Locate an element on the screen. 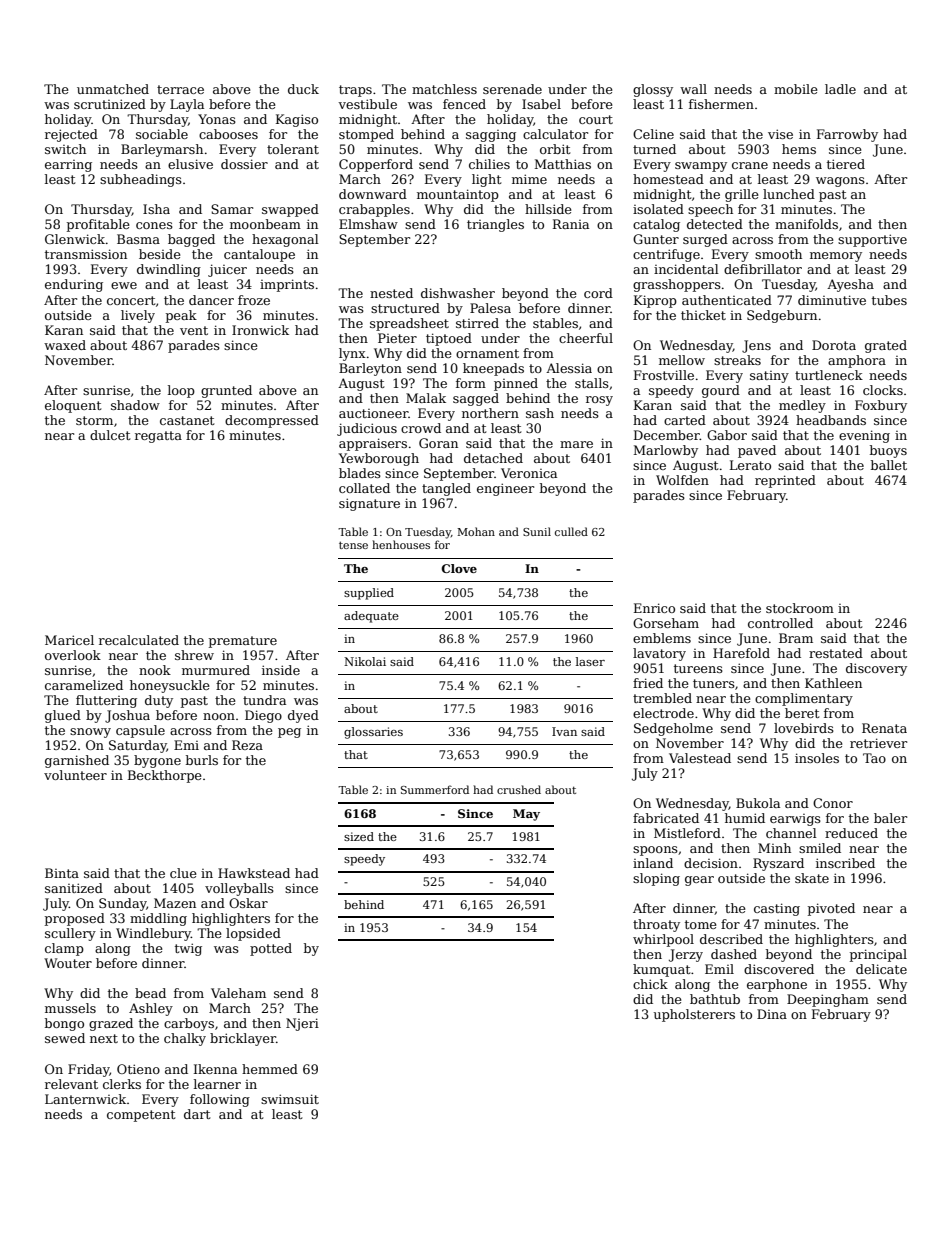  unmatched is located at coordinates (113, 89).
